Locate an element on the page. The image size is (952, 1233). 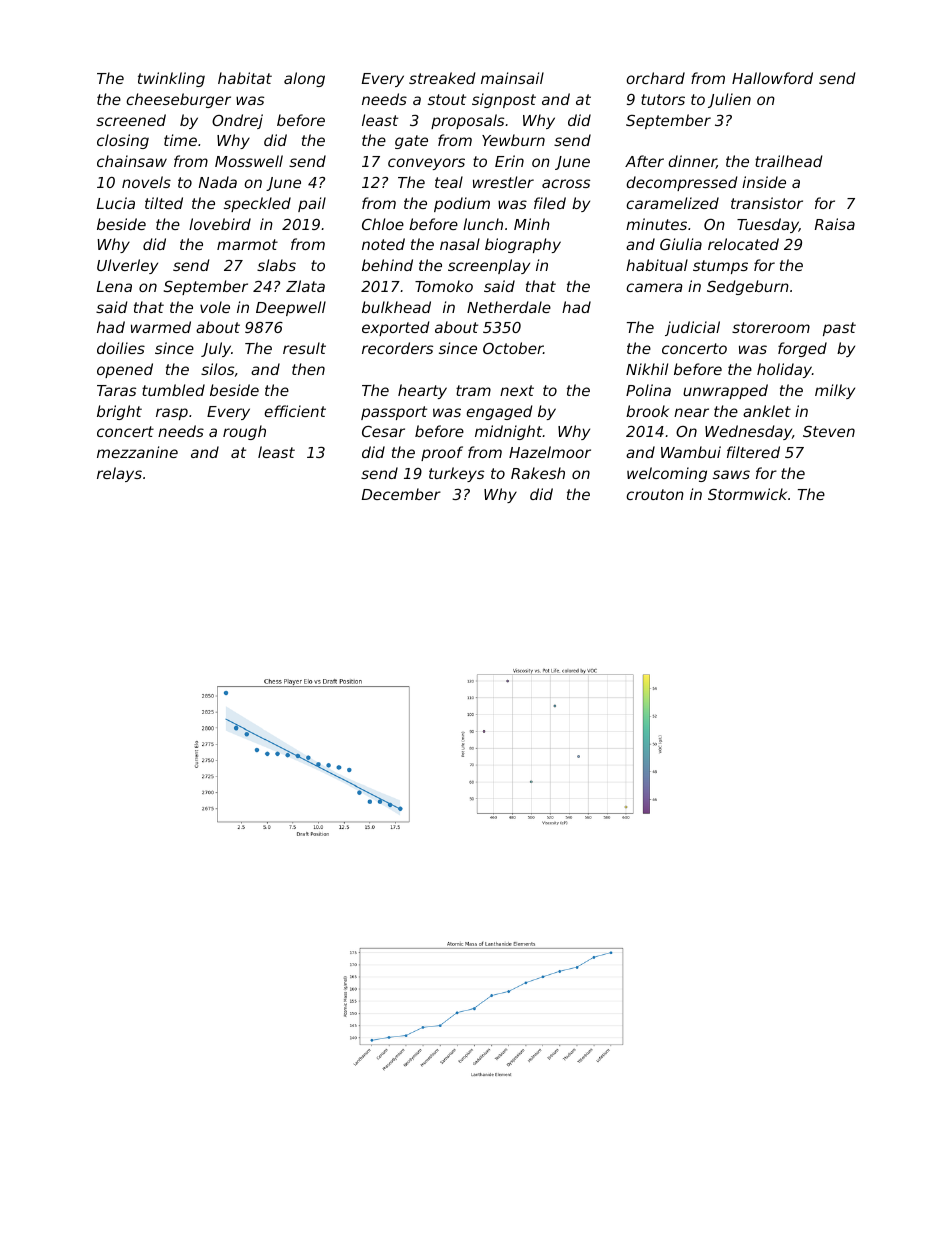
Zlata is located at coordinates (305, 286).
